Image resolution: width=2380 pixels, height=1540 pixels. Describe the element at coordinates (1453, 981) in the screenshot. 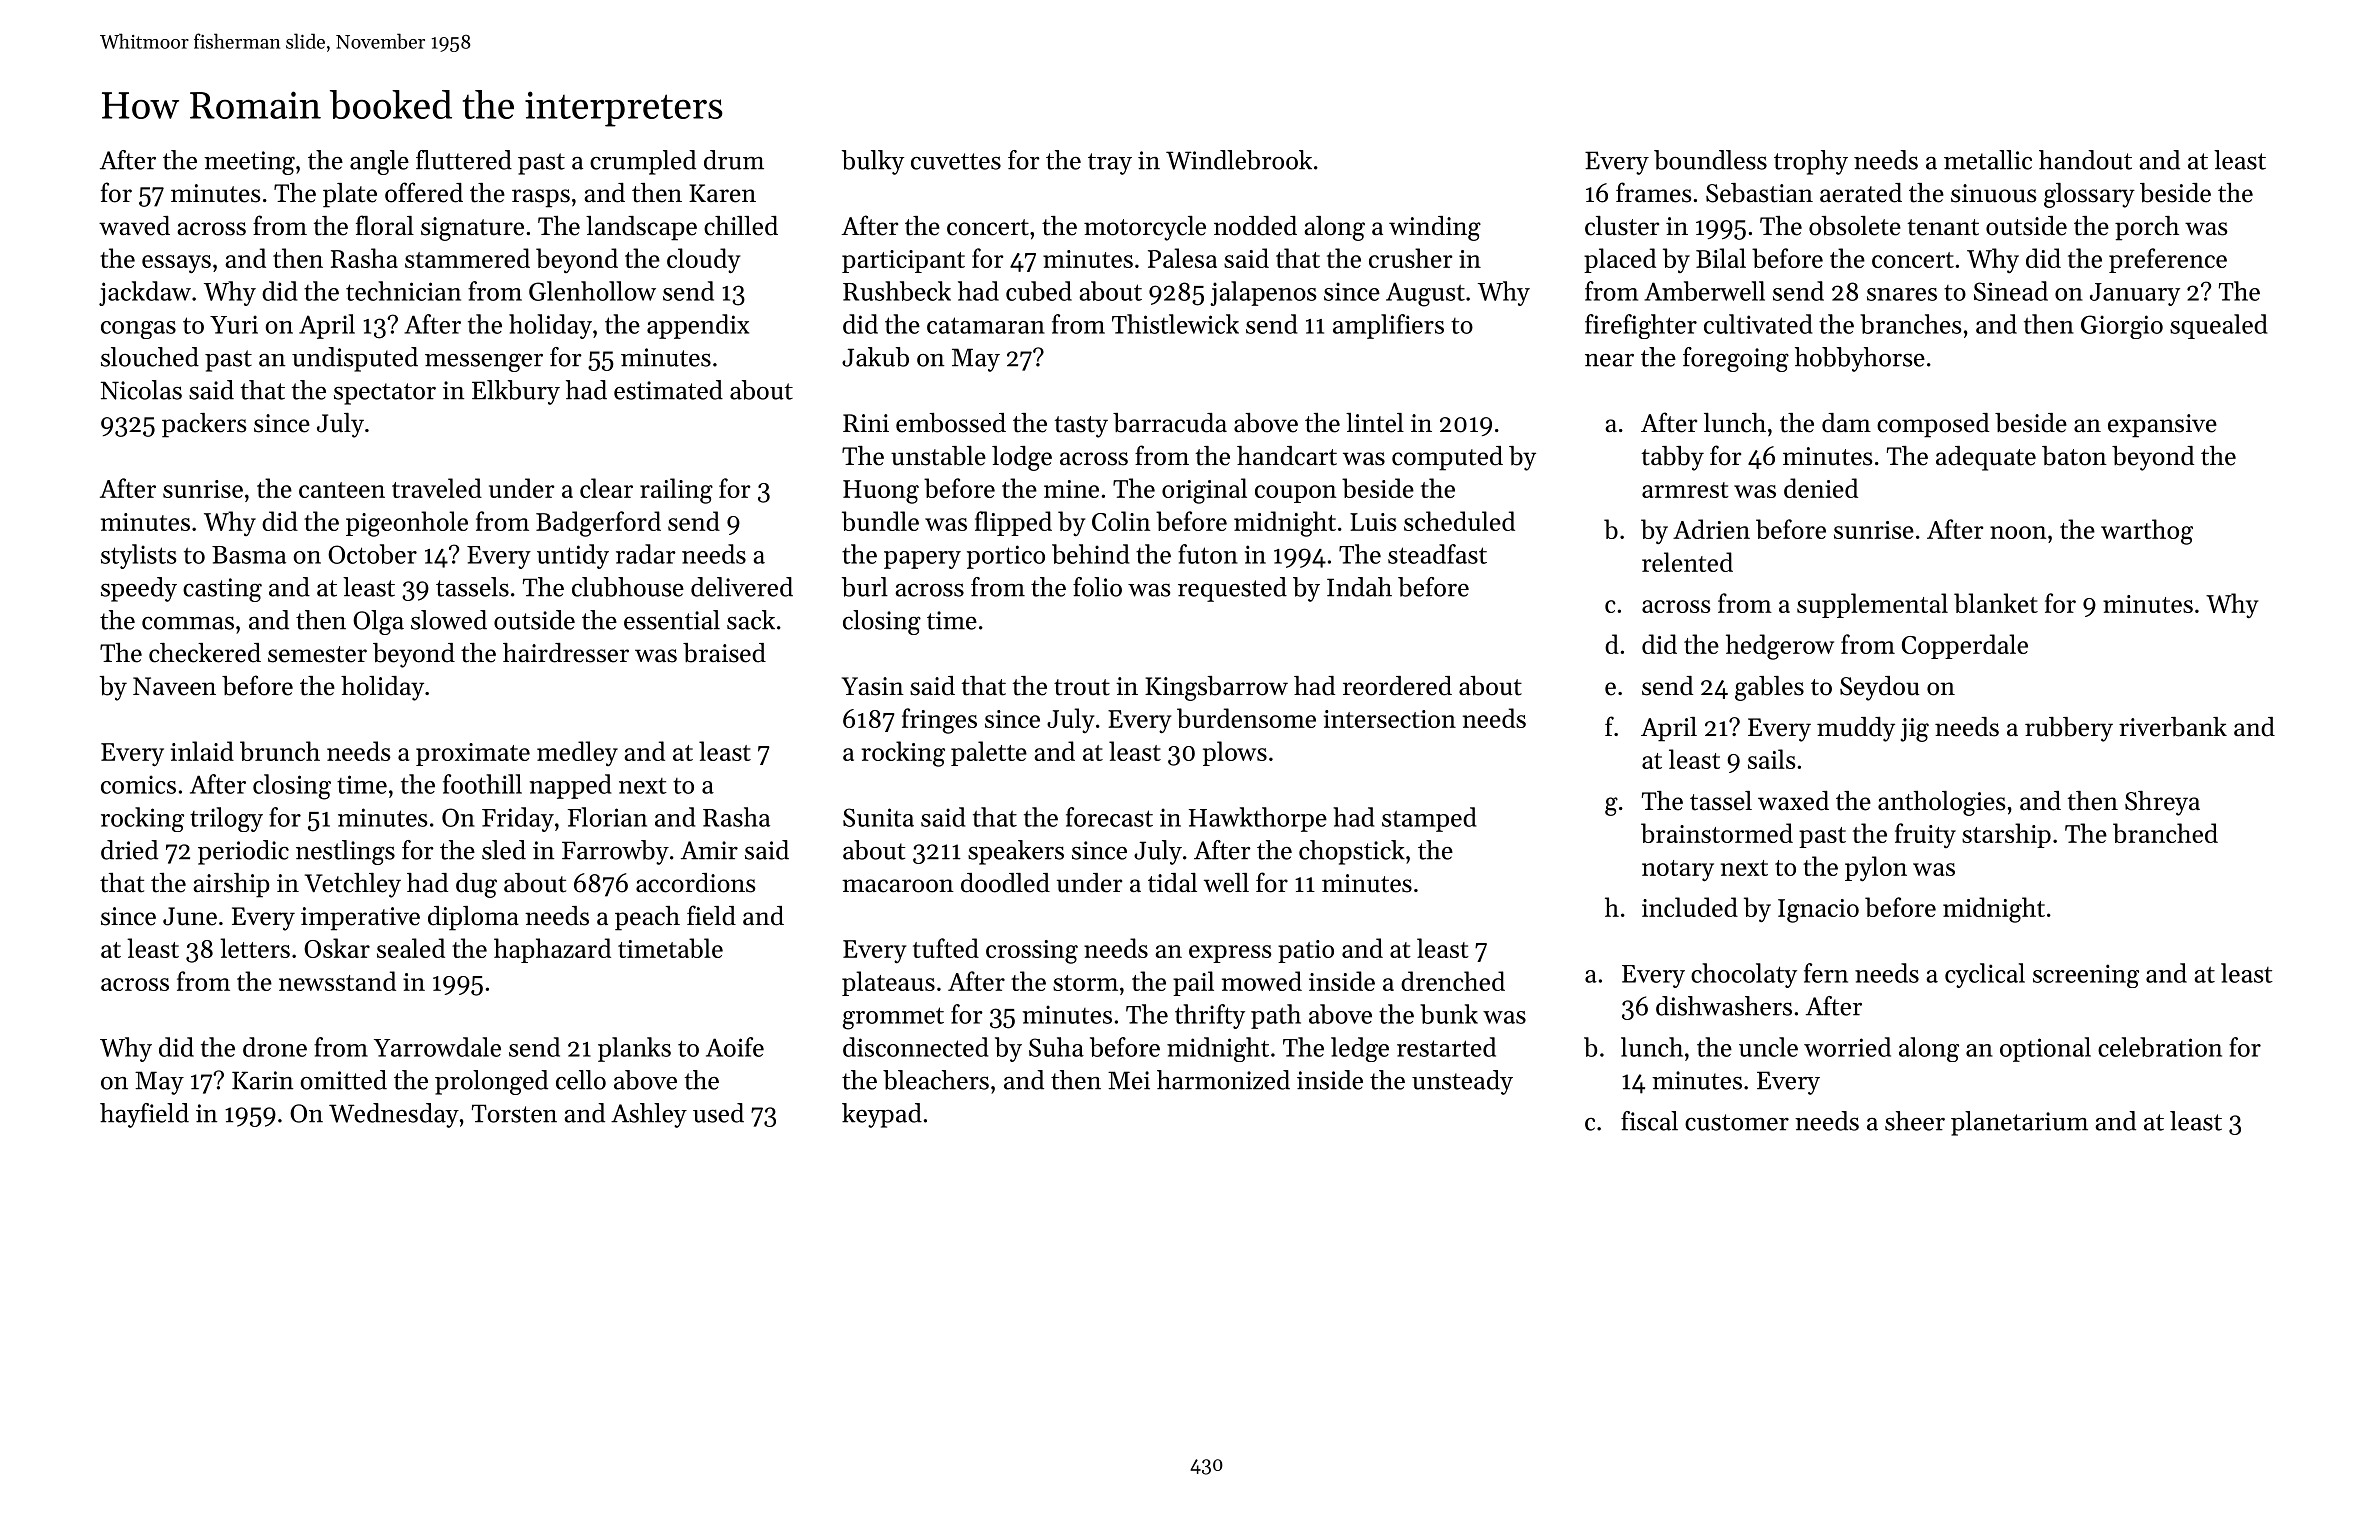

I see `drenched` at that location.
